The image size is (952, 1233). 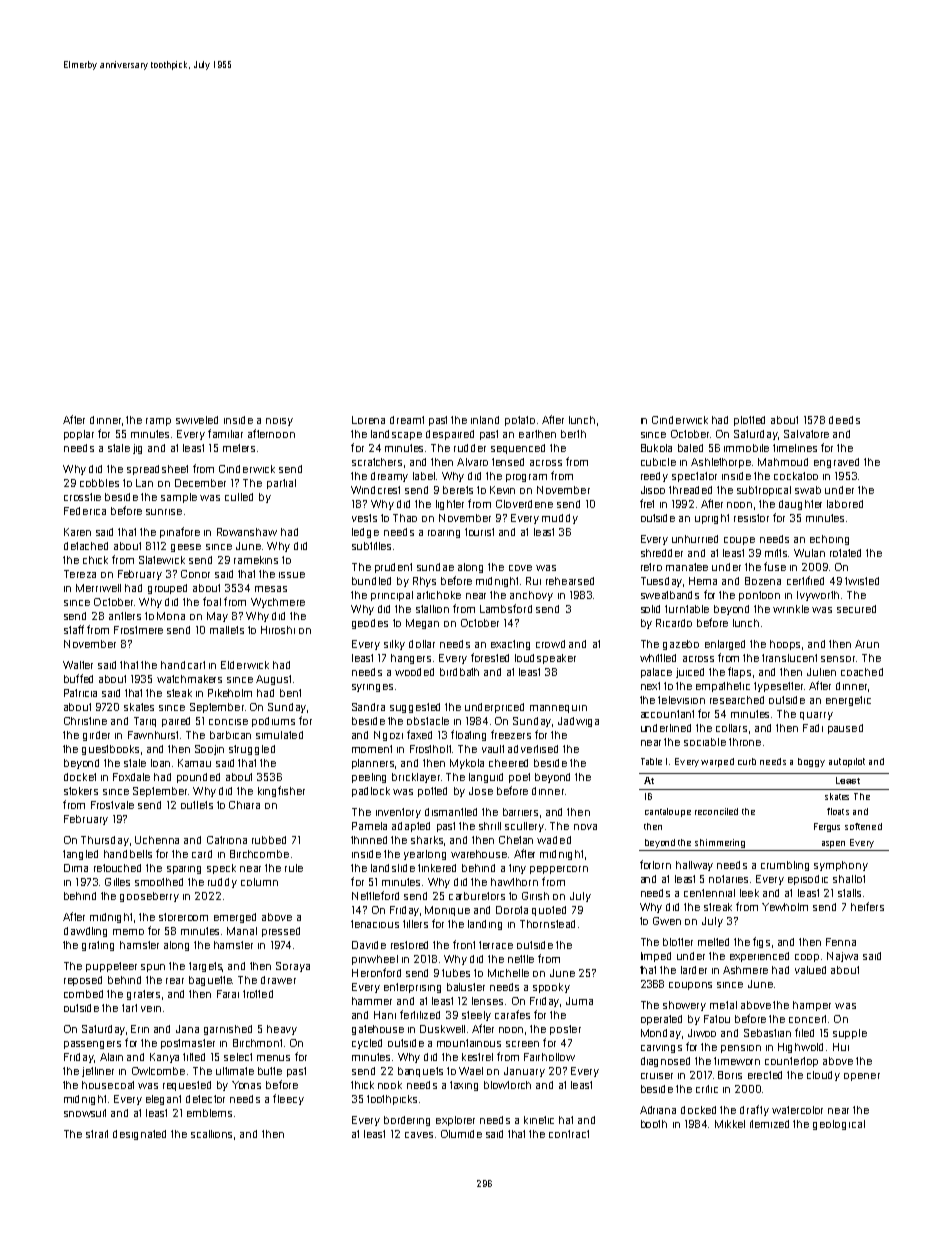 What do you see at coordinates (749, 421) in the document?
I see `plotted` at bounding box center [749, 421].
